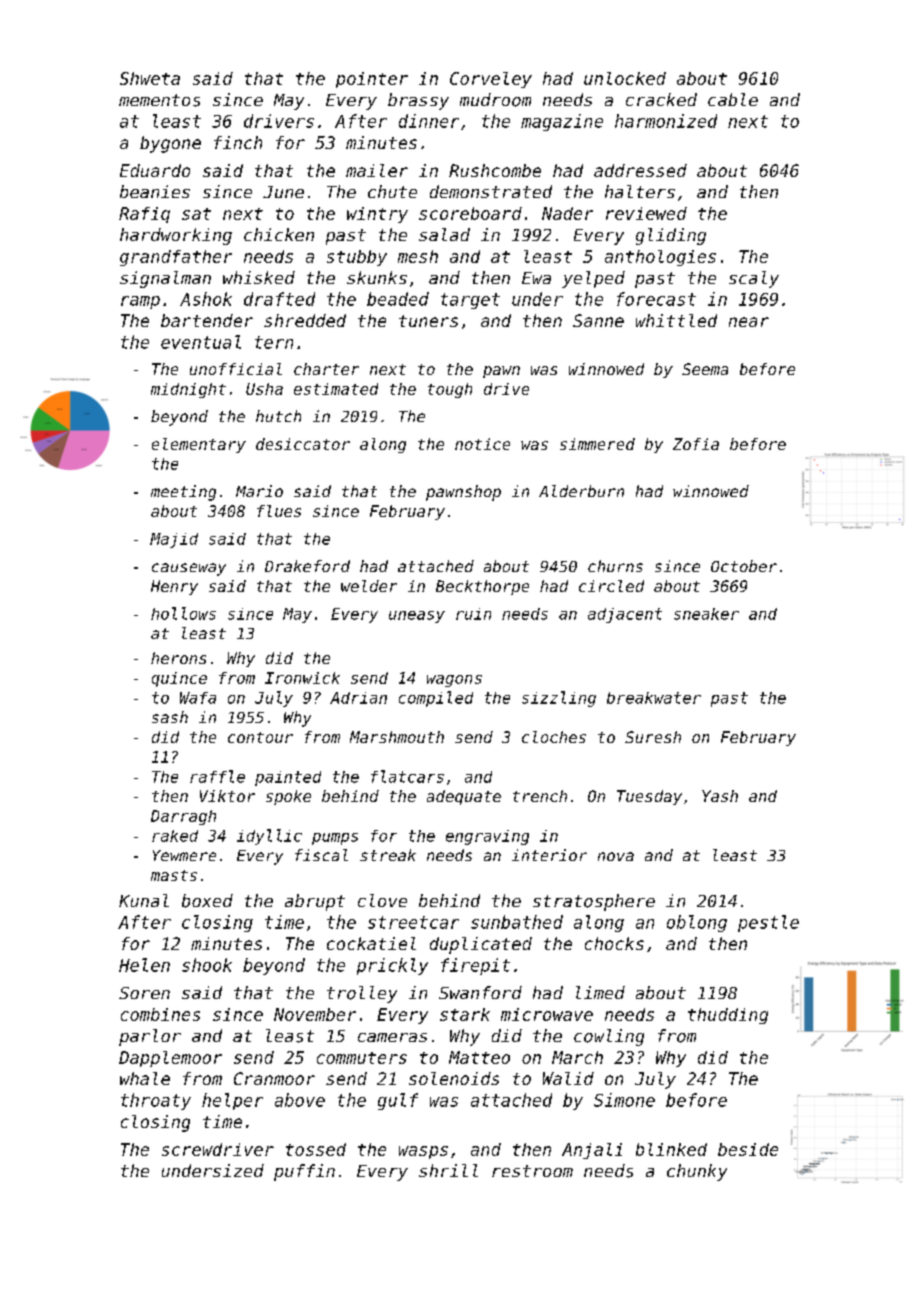 The image size is (924, 1314). Describe the element at coordinates (369, 586) in the page. I see `welder` at that location.
